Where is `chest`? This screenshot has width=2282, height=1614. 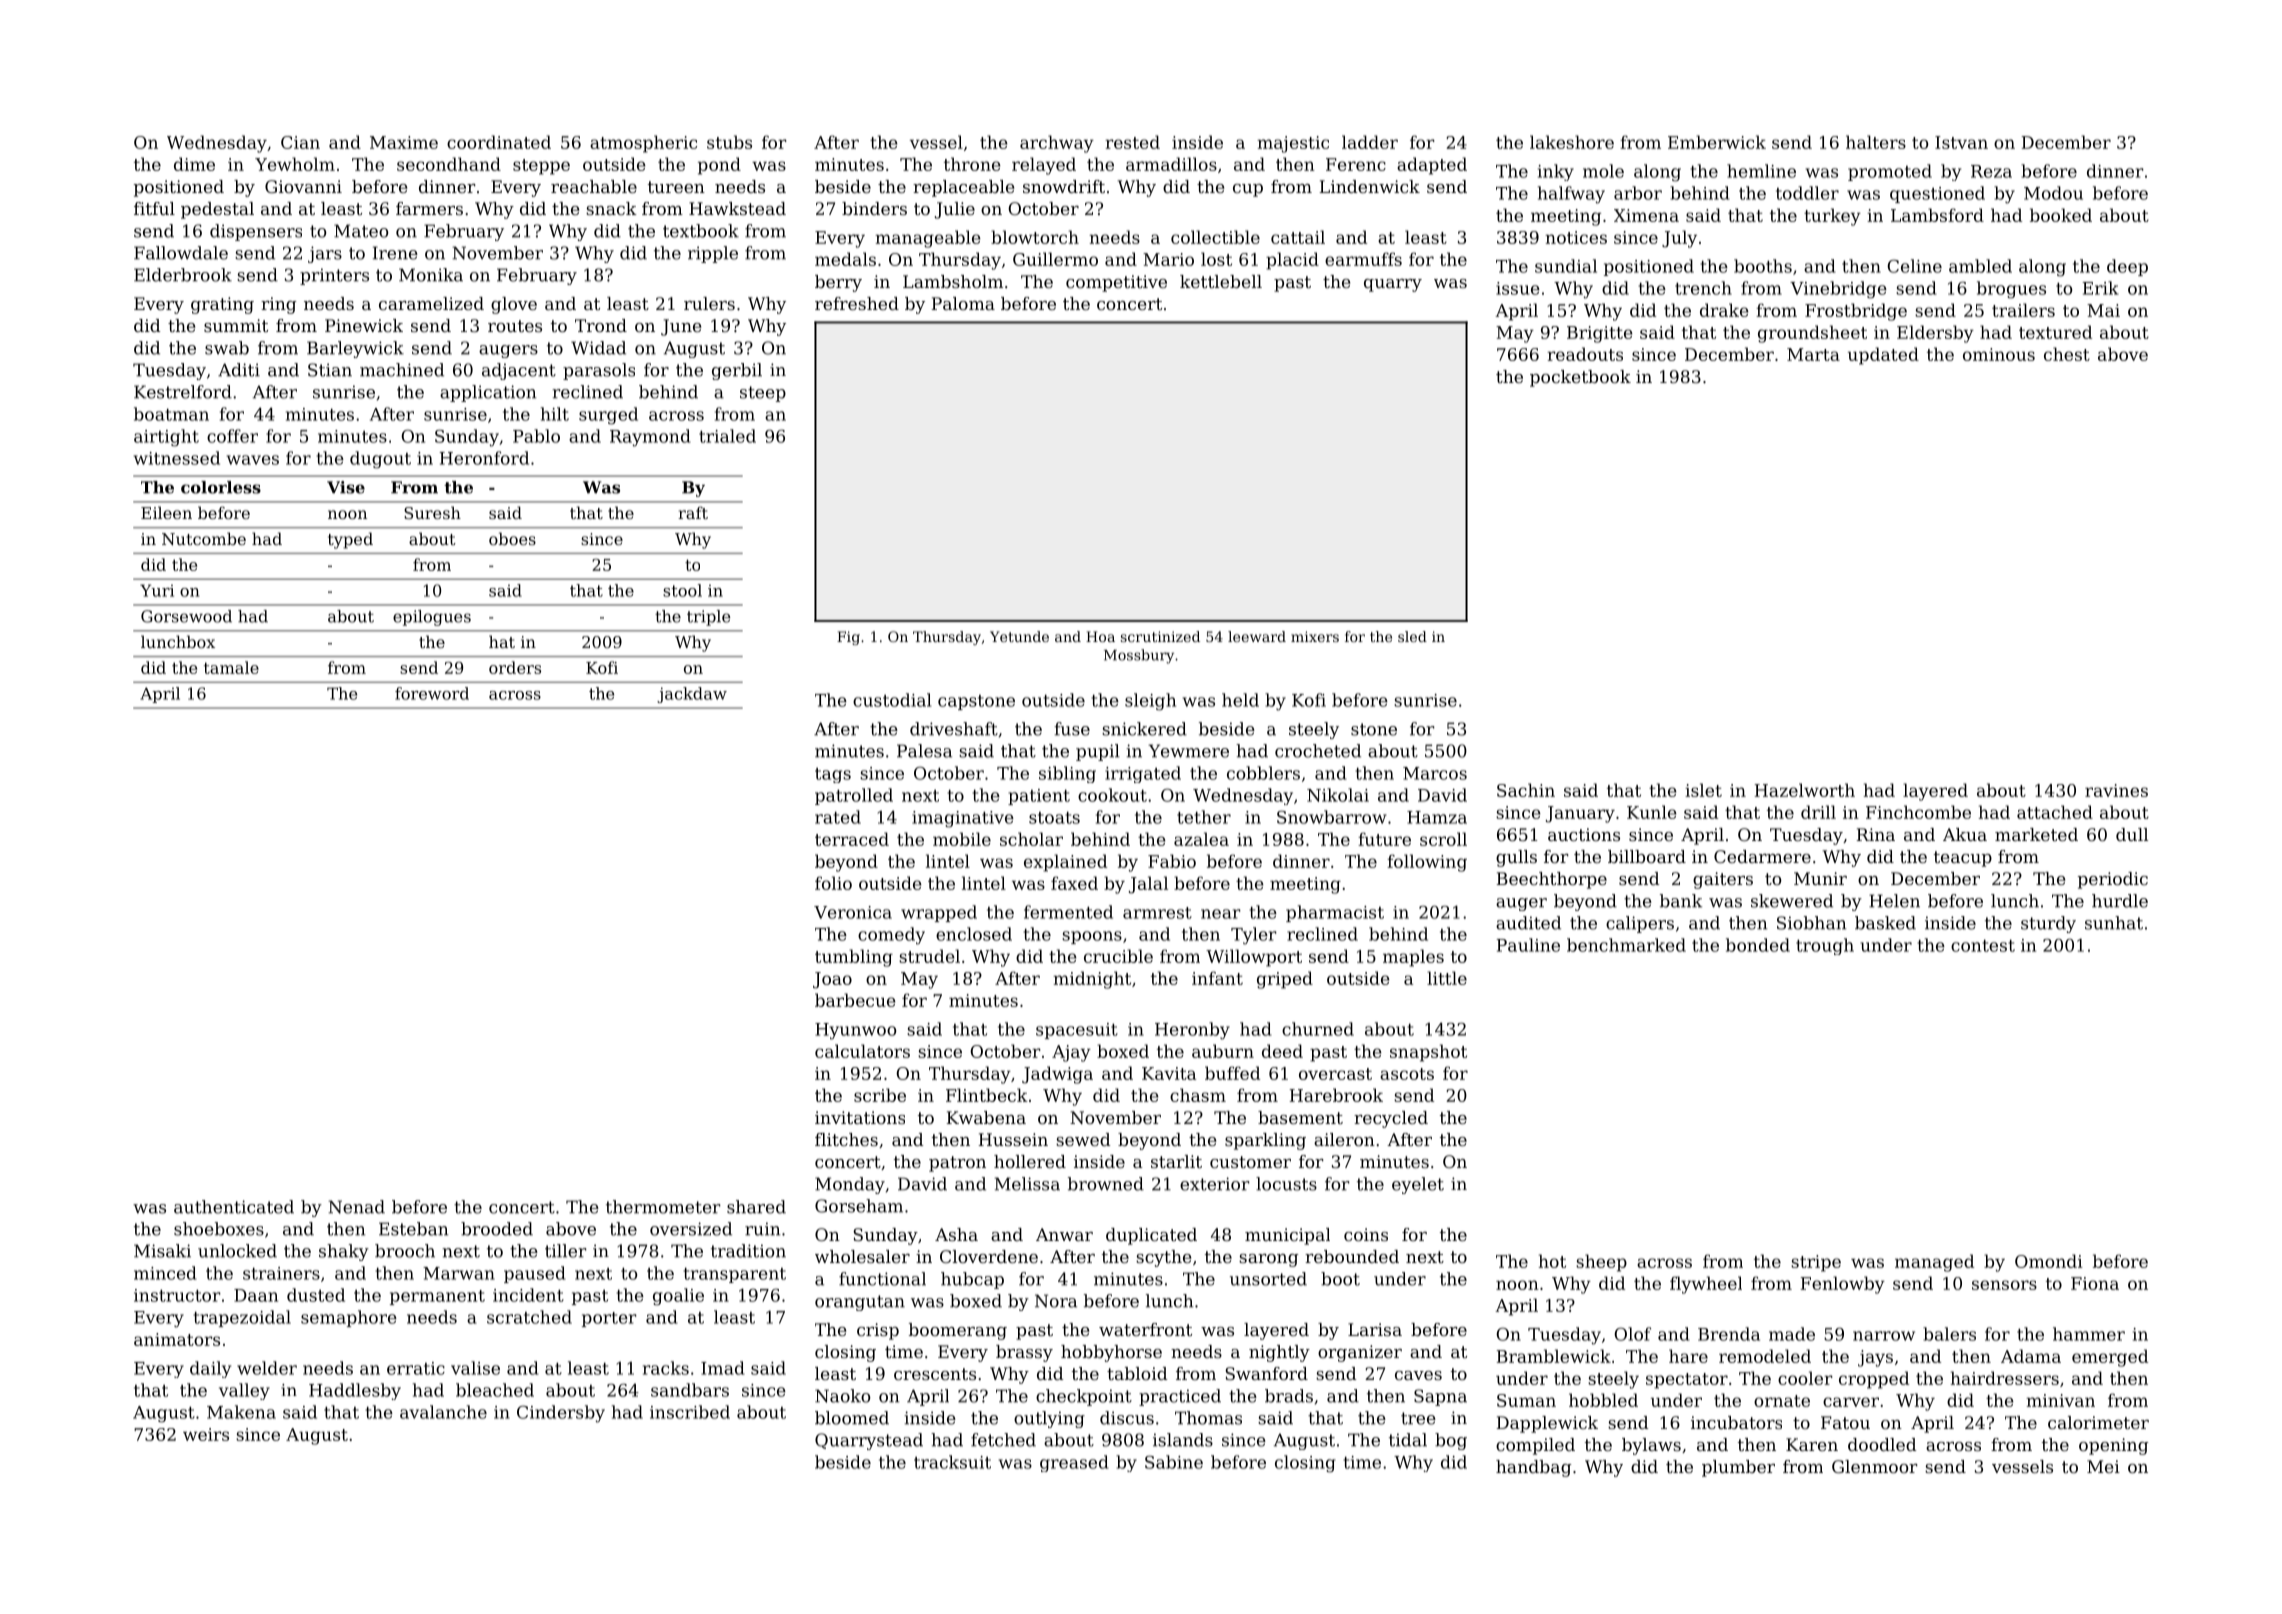 chest is located at coordinates (2067, 354).
